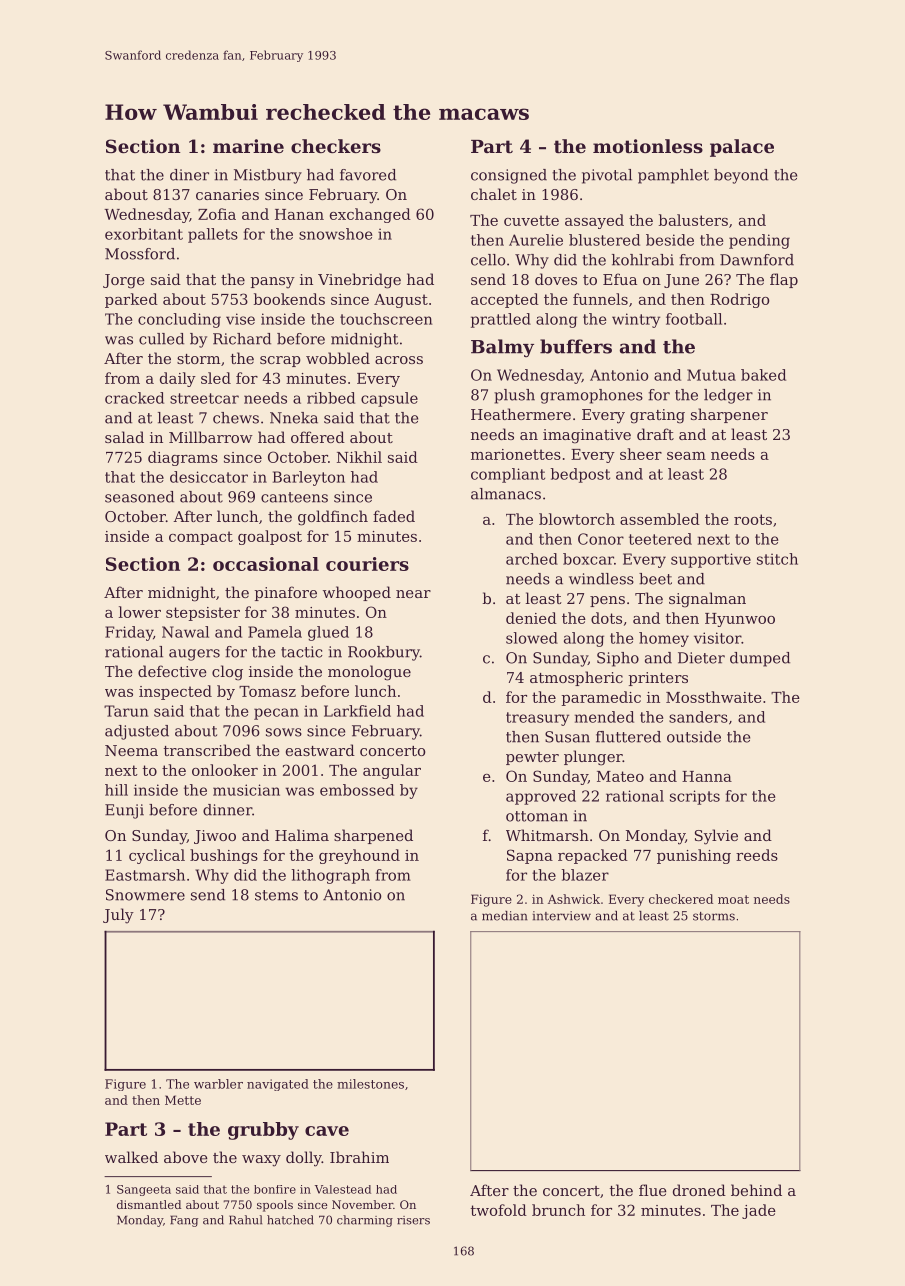  Describe the element at coordinates (537, 719) in the screenshot. I see `treasury` at that location.
